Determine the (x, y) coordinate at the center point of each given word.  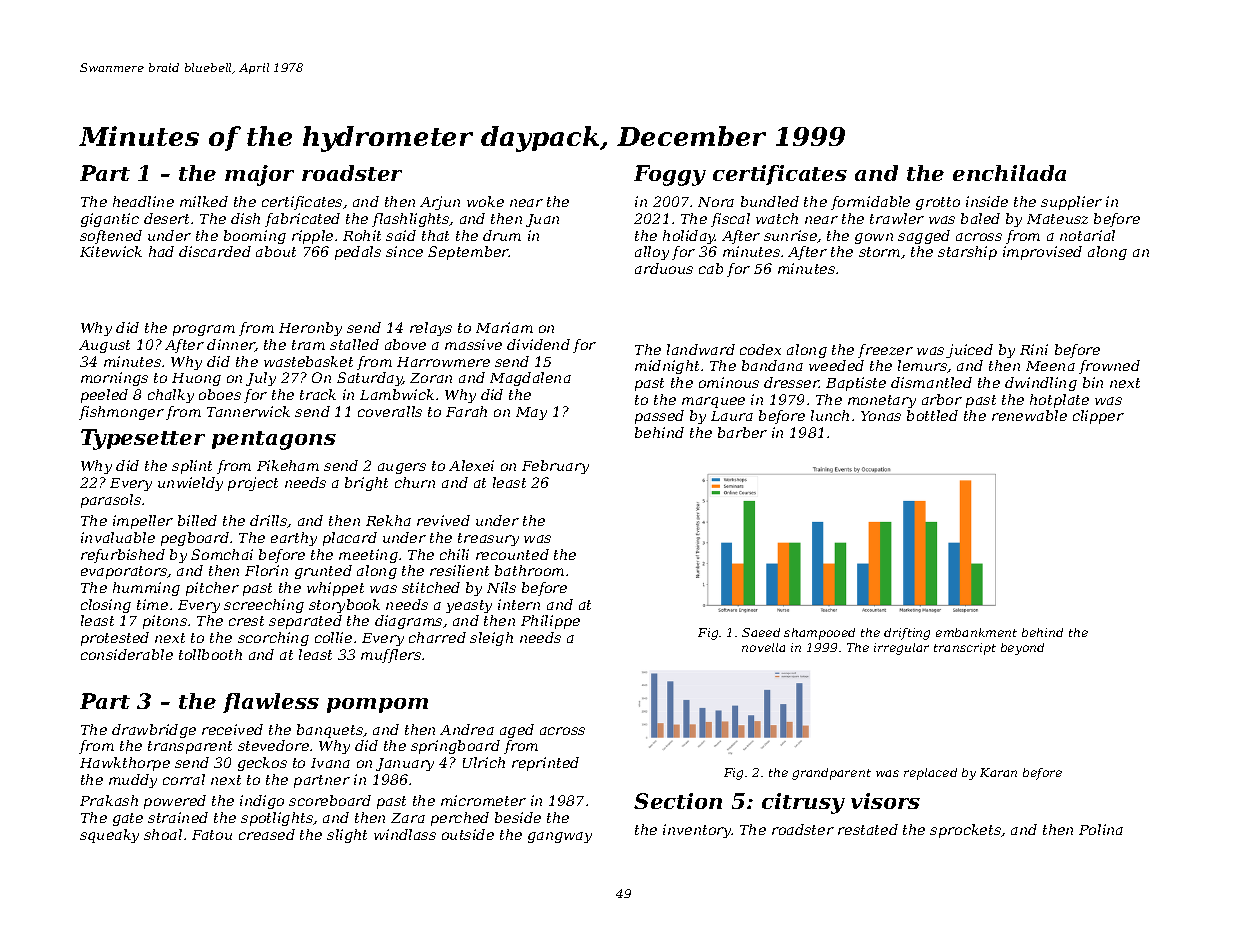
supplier (1071, 203)
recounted (512, 554)
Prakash (109, 800)
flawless (271, 703)
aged (517, 731)
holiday (689, 237)
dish (245, 218)
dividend (538, 344)
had (161, 251)
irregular (901, 649)
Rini (1034, 349)
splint (192, 467)
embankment (976, 632)
